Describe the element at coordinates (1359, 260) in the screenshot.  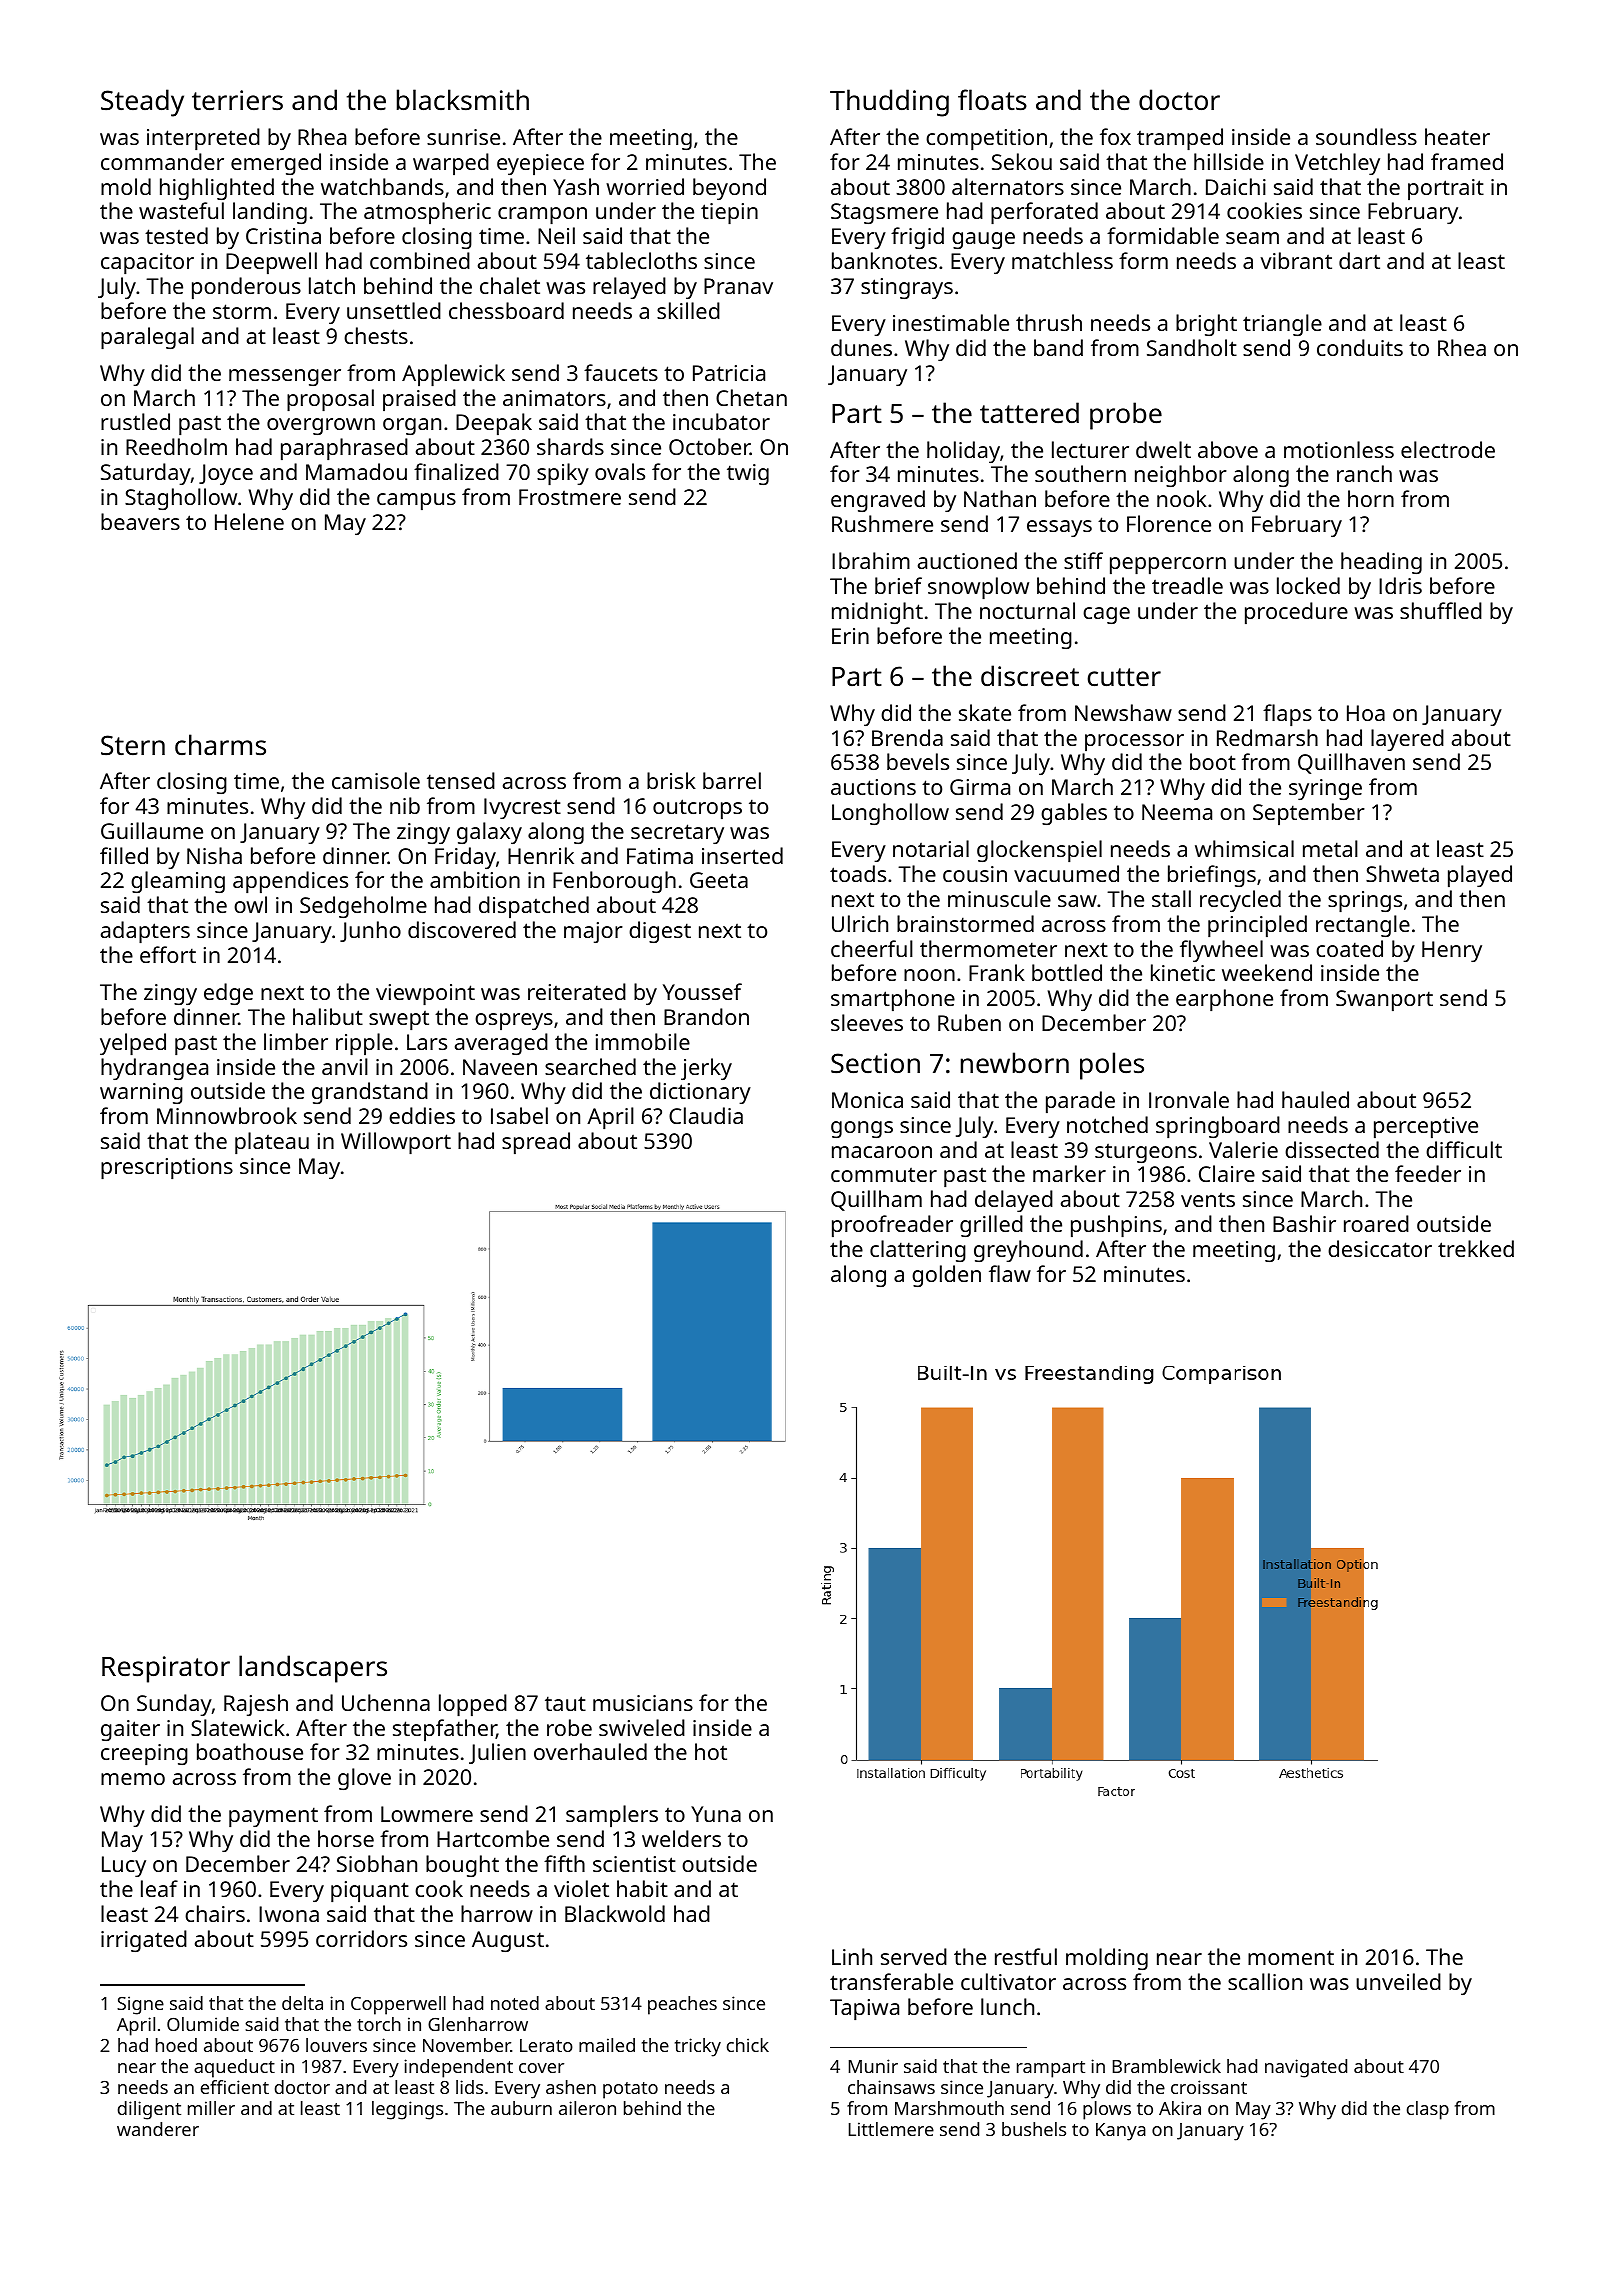
I see `dart` at that location.
